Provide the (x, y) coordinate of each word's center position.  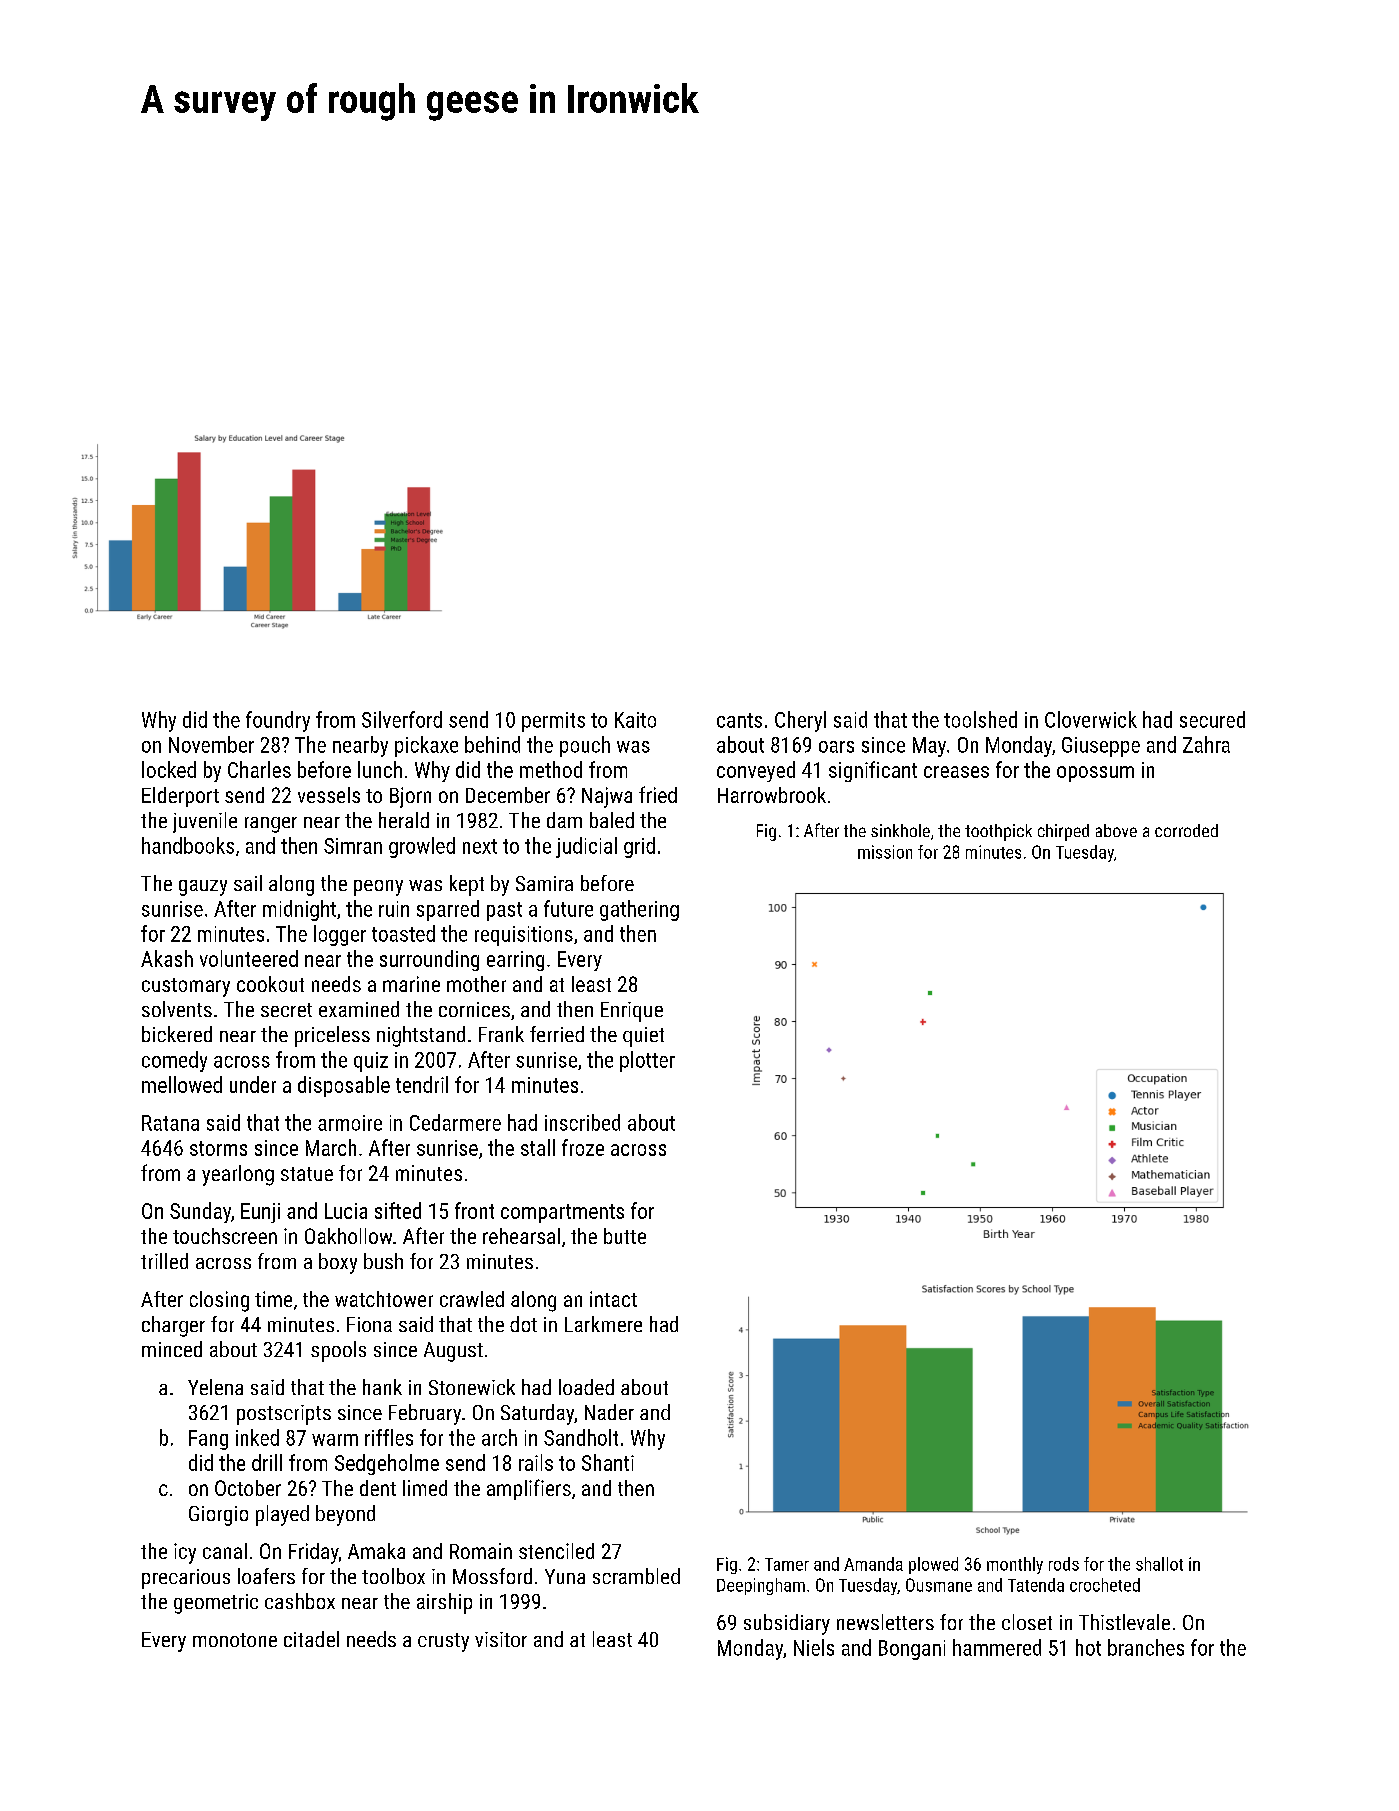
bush (383, 1261)
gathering (639, 910)
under (253, 1084)
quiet (643, 1037)
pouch (585, 746)
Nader (609, 1412)
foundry (278, 721)
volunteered (249, 958)
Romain (481, 1551)
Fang (208, 1440)
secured (1212, 719)
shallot (1159, 1564)
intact (613, 1299)
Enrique (632, 1012)
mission (885, 852)
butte (625, 1236)
